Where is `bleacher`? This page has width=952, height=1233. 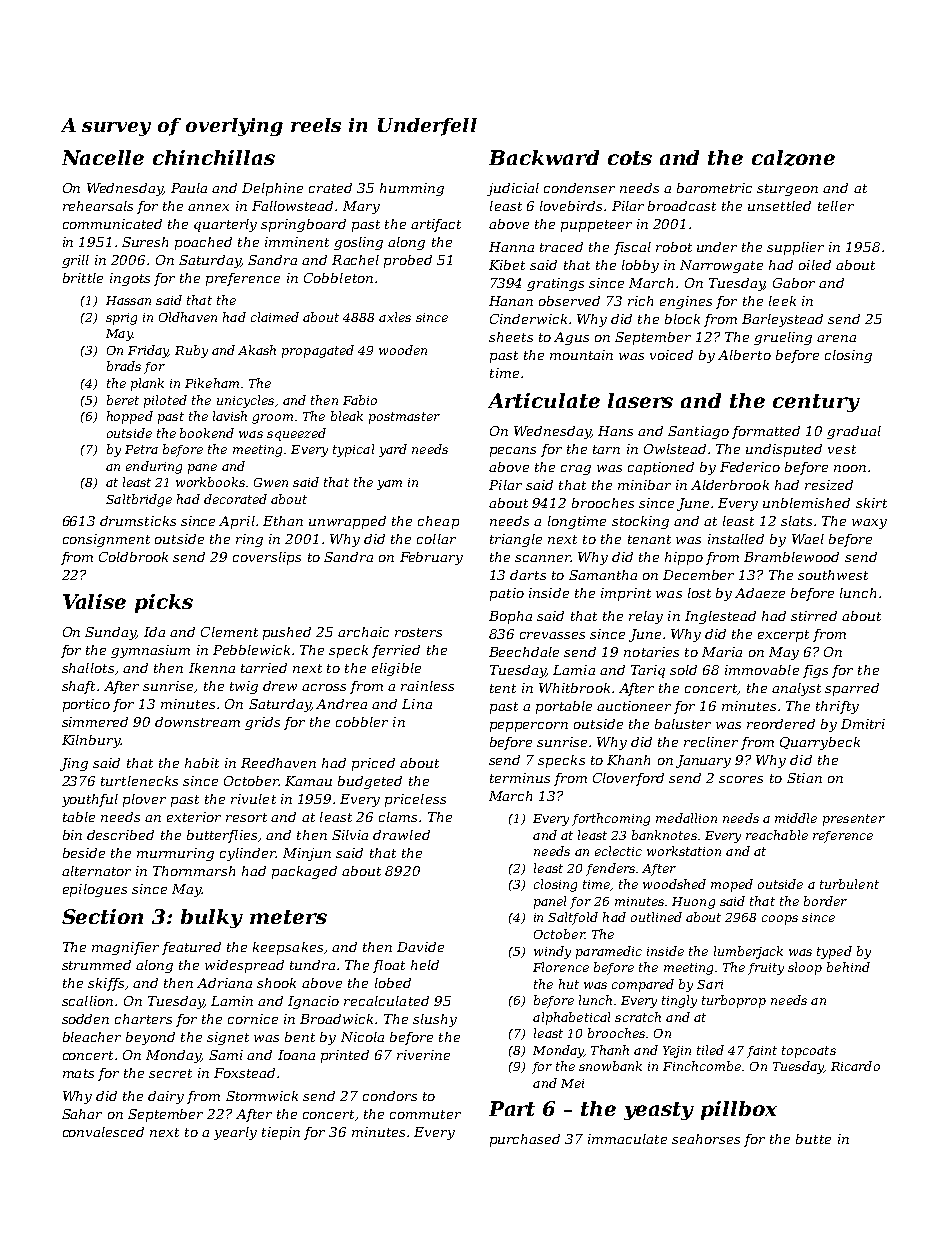 bleacher is located at coordinates (92, 1037).
